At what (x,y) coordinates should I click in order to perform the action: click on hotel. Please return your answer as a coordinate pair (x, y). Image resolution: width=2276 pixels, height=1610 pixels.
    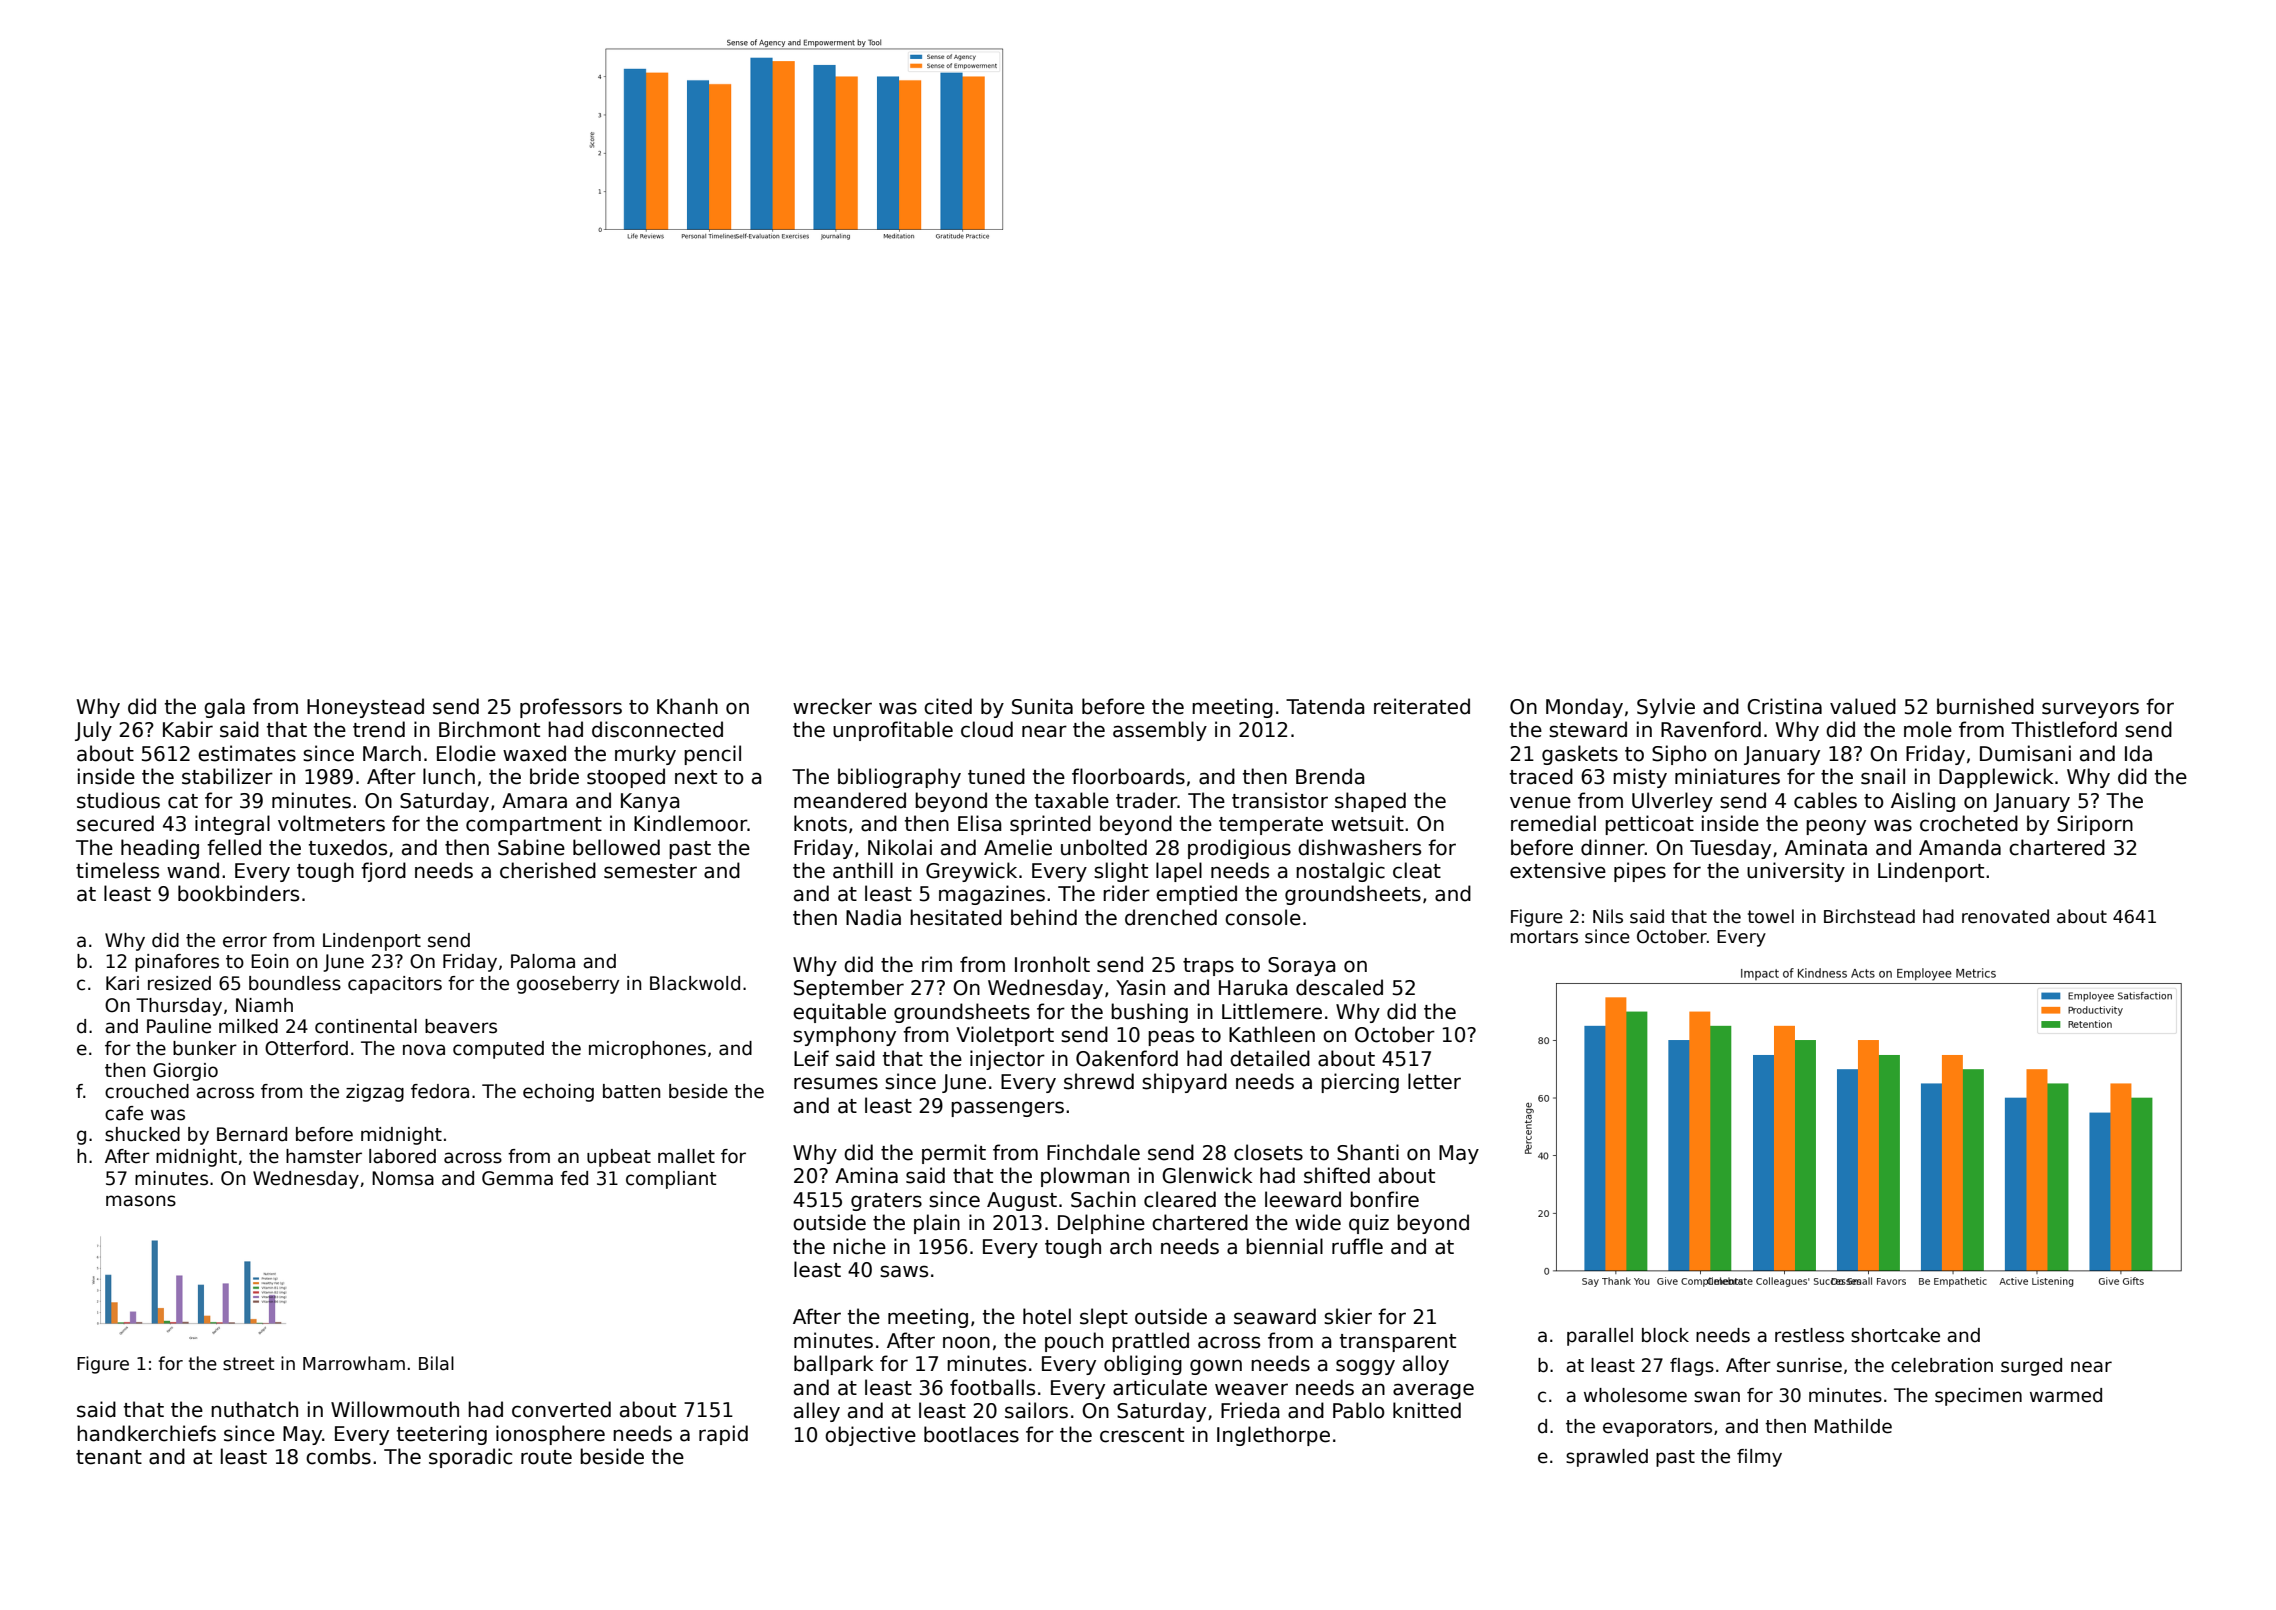
    Looking at the image, I should click on (1047, 1316).
